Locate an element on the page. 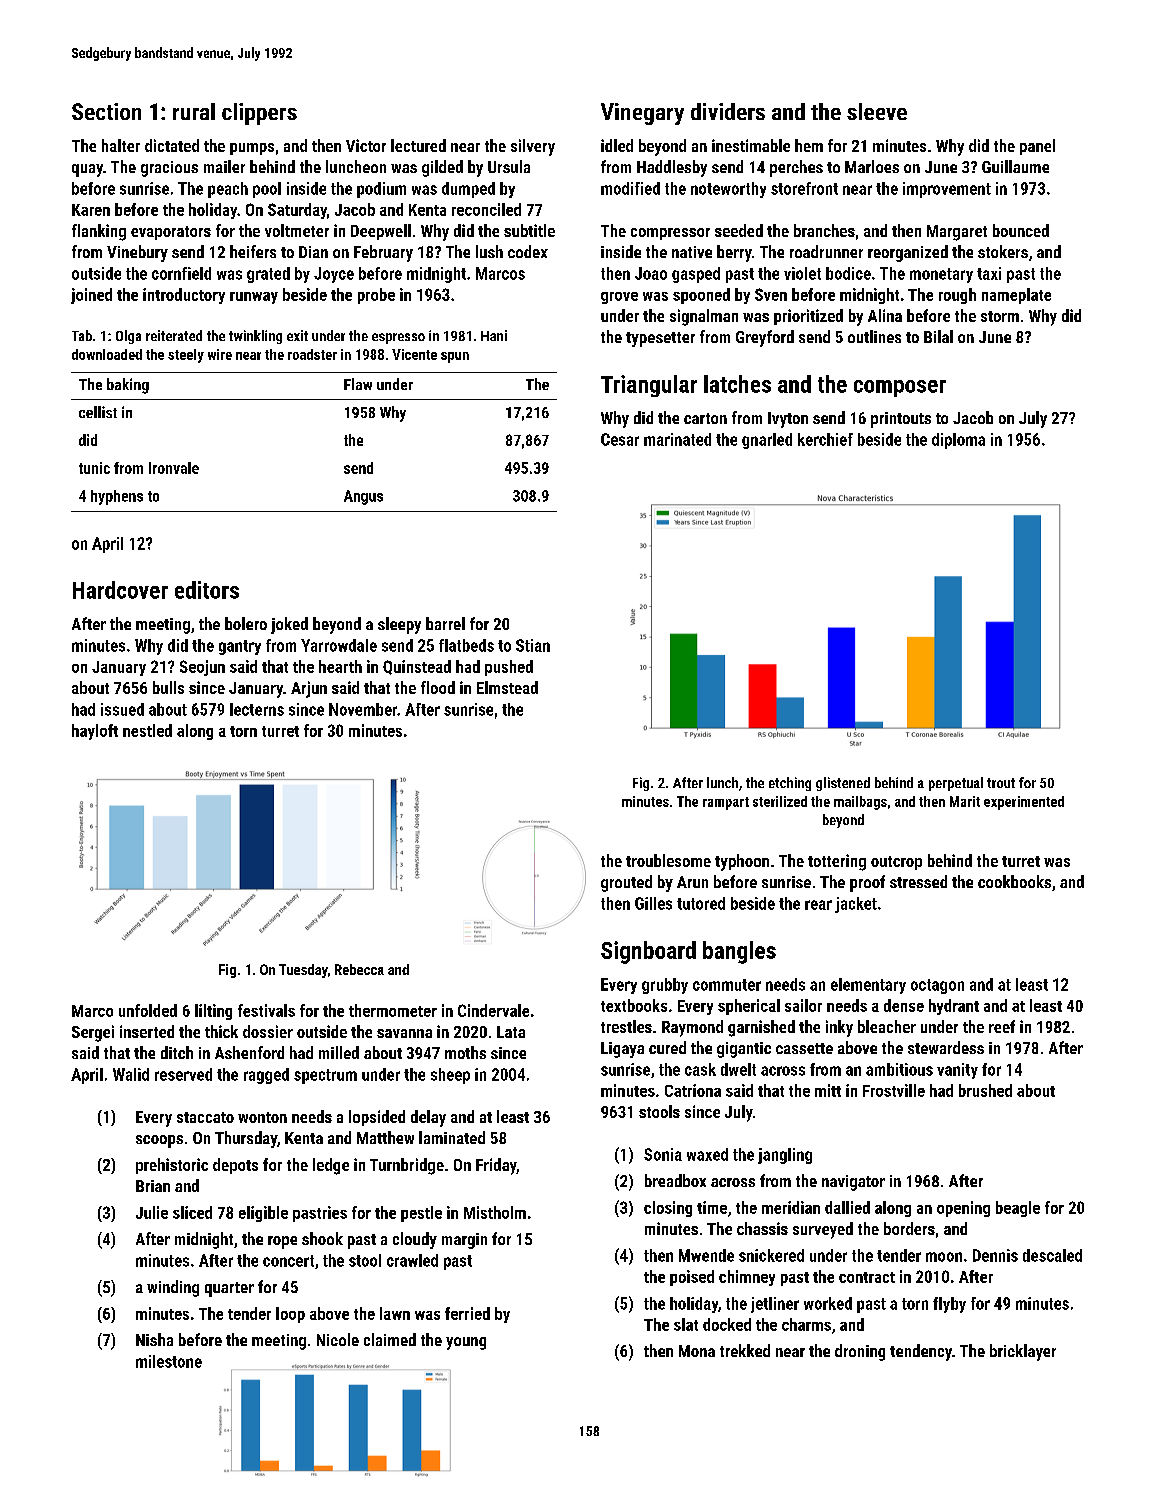 This image has width=1157, height=1497. winding is located at coordinates (173, 1288).
